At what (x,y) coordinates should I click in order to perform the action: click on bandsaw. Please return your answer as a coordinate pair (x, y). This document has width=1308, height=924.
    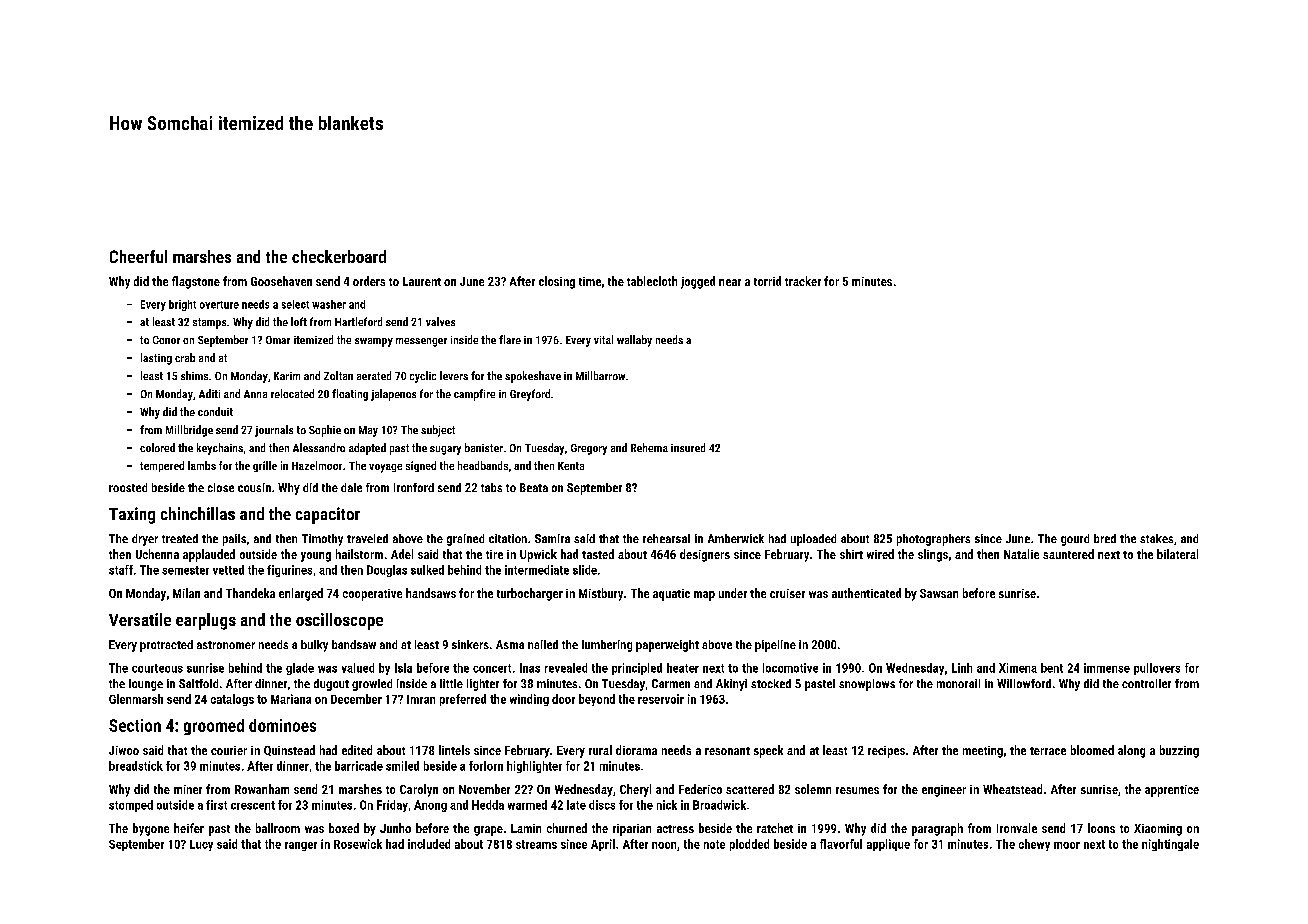
    Looking at the image, I should click on (354, 644).
